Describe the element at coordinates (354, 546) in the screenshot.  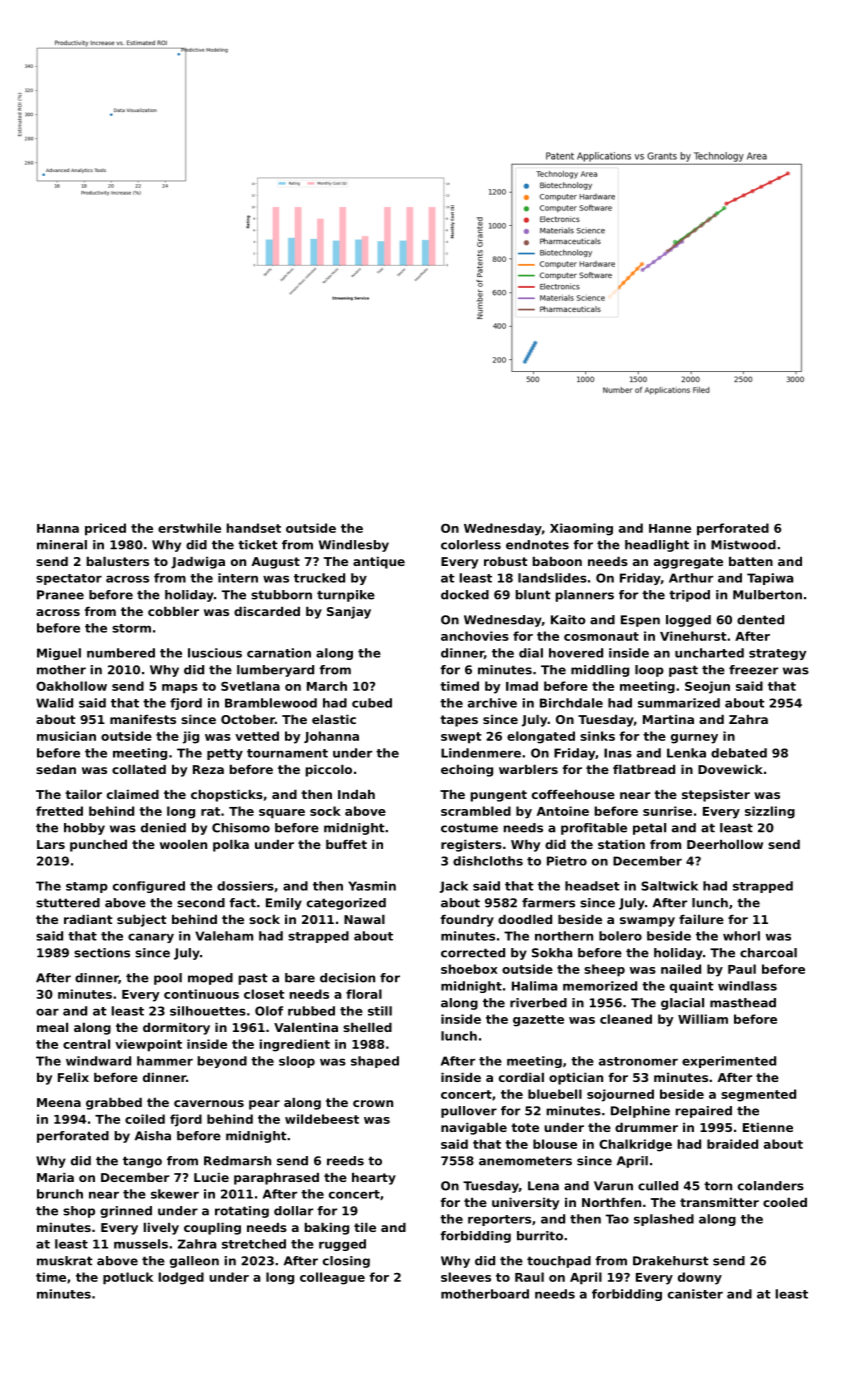
I see `Windlesby` at that location.
